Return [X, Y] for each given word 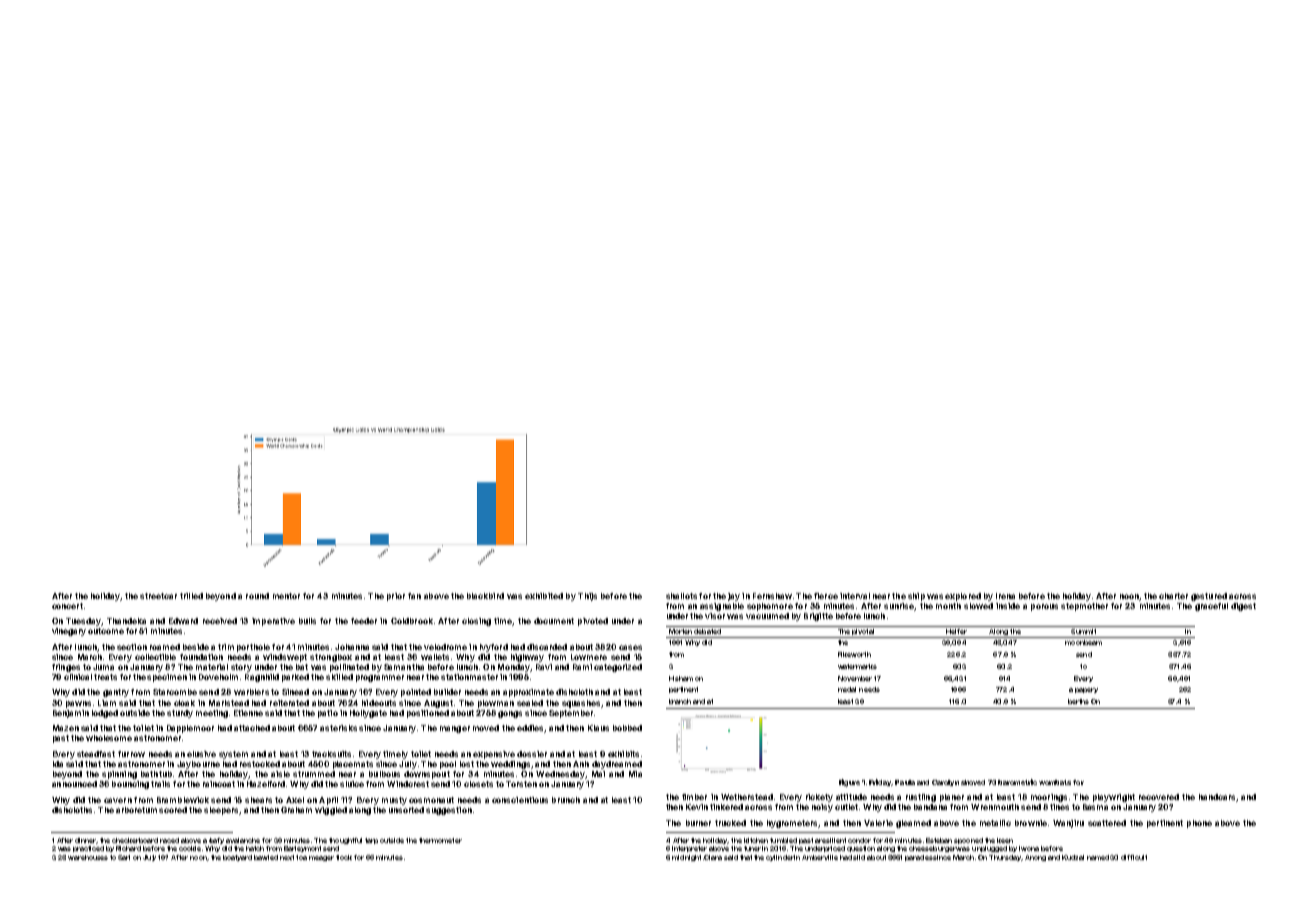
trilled [191, 596]
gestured [1209, 597]
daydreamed [617, 765]
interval [855, 596]
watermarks [857, 666]
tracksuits [331, 754]
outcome [106, 631]
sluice [352, 784]
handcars [1217, 797]
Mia [635, 774]
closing [476, 622]
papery [1086, 690]
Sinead [295, 692]
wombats [1055, 782]
